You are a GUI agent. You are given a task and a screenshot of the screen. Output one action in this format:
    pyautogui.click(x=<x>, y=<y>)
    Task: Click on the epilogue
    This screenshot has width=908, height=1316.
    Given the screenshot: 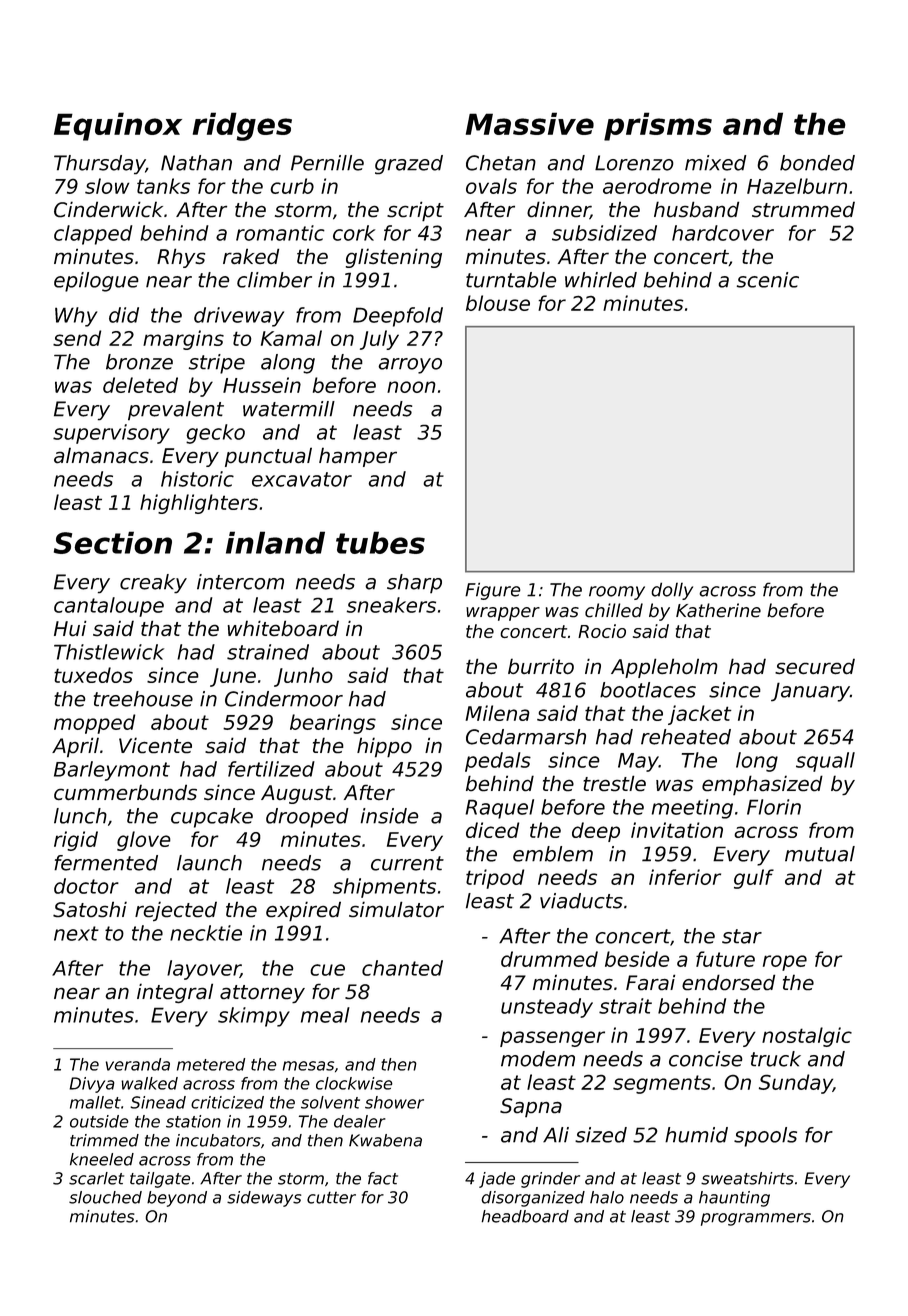 What is the action you would take?
    pyautogui.click(x=96, y=282)
